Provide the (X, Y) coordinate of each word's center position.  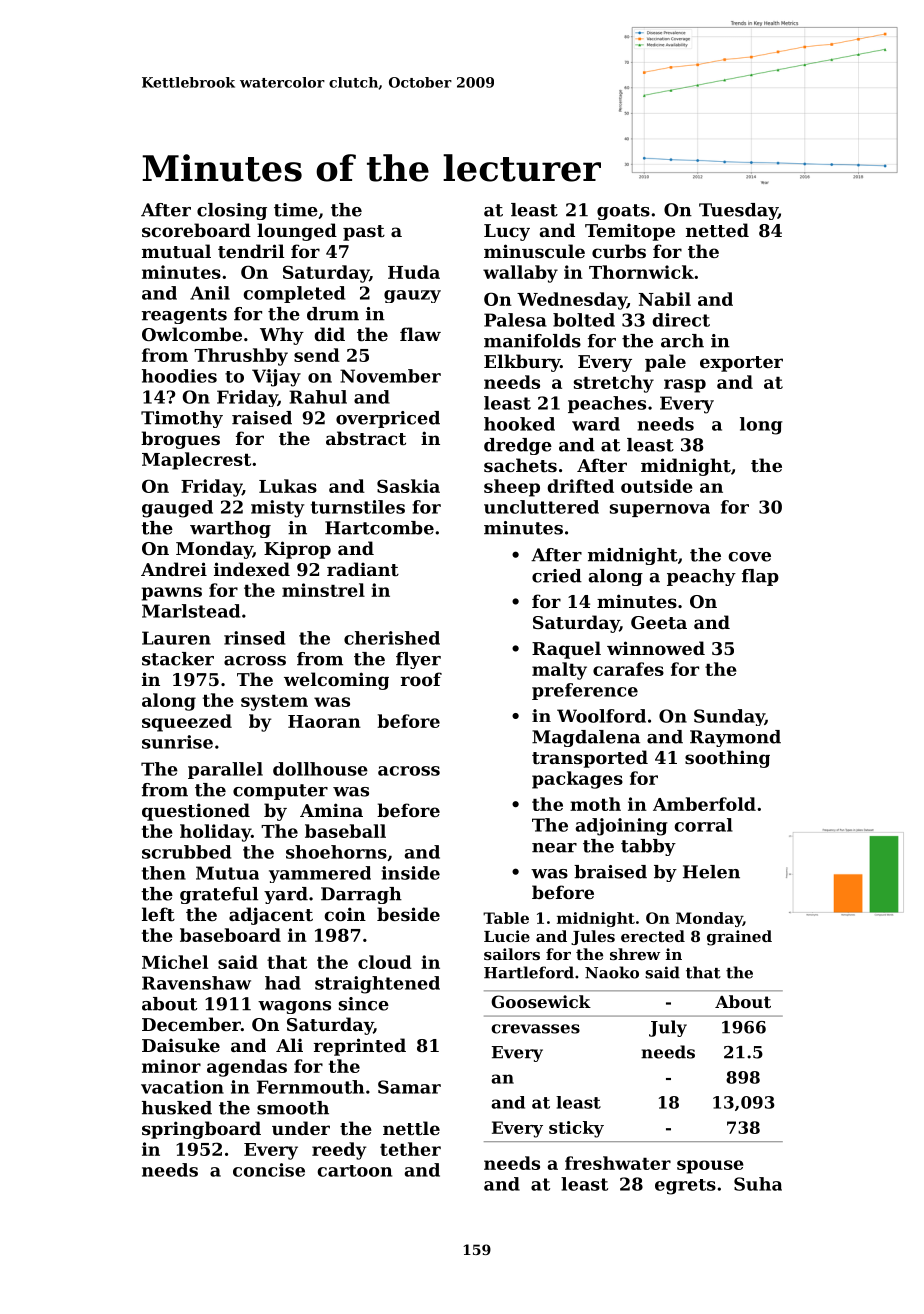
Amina (331, 810)
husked (177, 1108)
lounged (297, 232)
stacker (178, 659)
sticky (576, 1129)
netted (717, 230)
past (364, 233)
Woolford (601, 716)
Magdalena (586, 738)
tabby (648, 847)
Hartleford (529, 972)
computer (280, 792)
